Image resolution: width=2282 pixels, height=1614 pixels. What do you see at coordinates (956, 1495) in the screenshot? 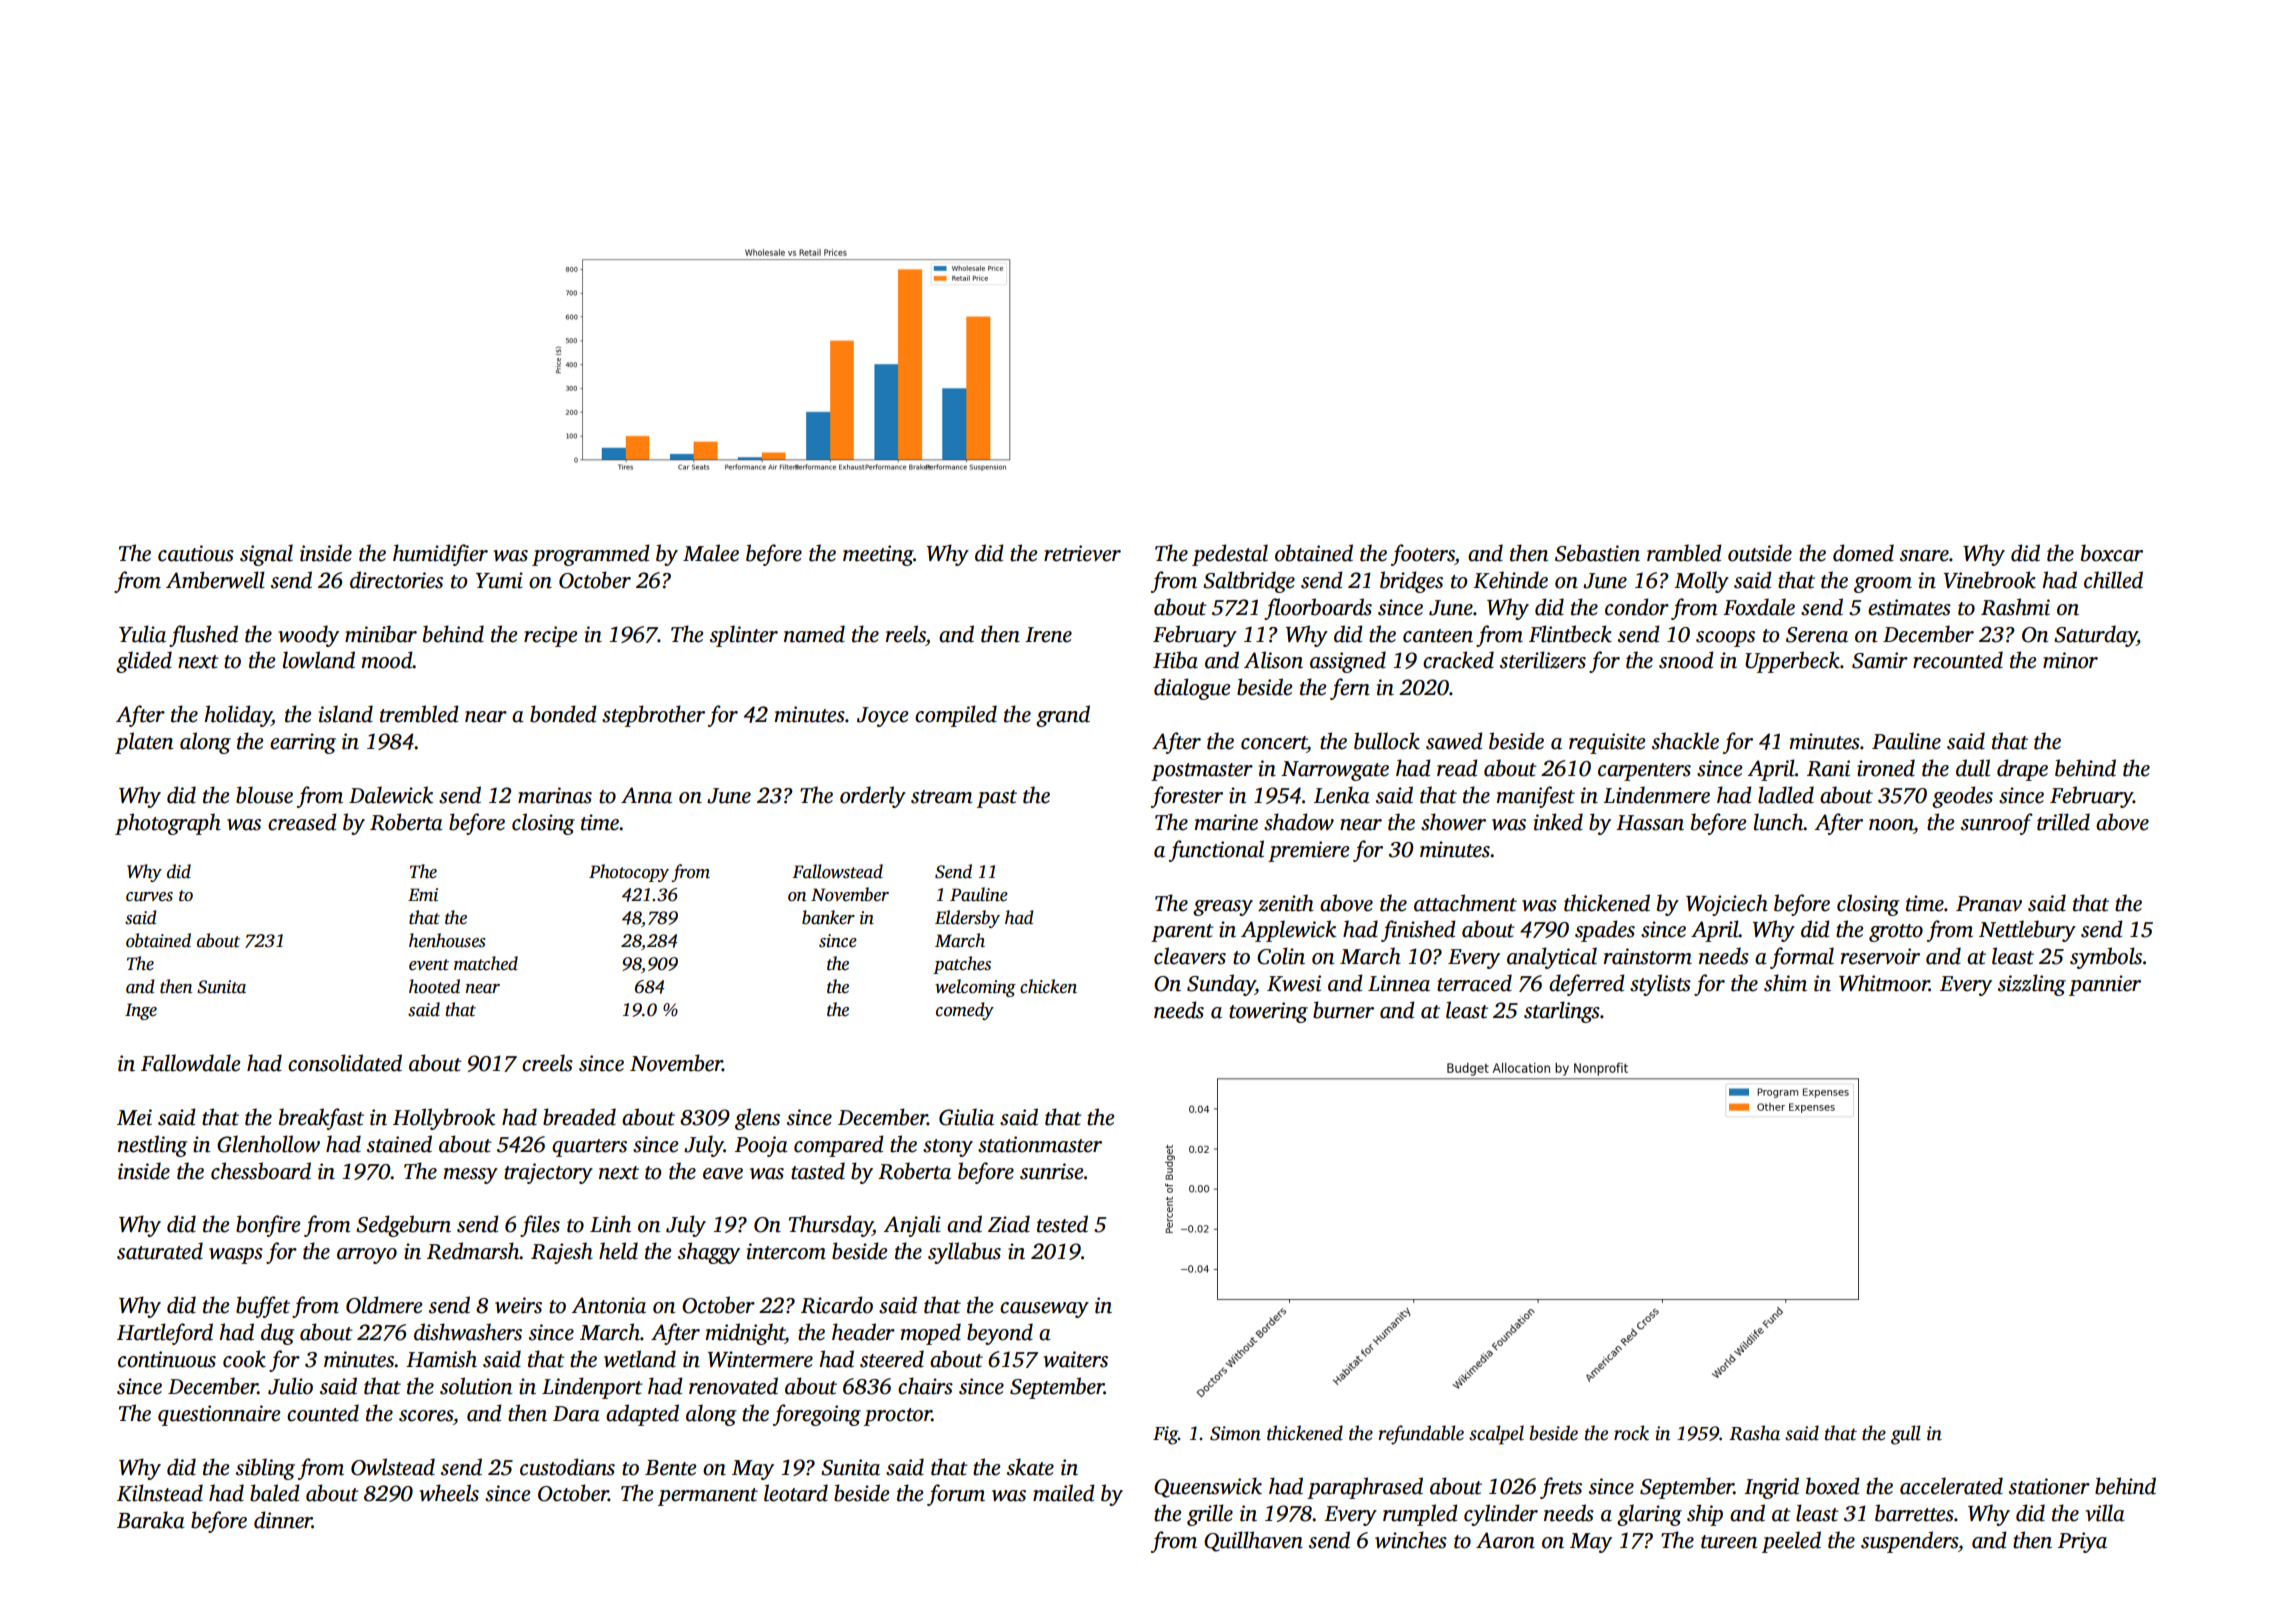
I see `forum` at bounding box center [956, 1495].
